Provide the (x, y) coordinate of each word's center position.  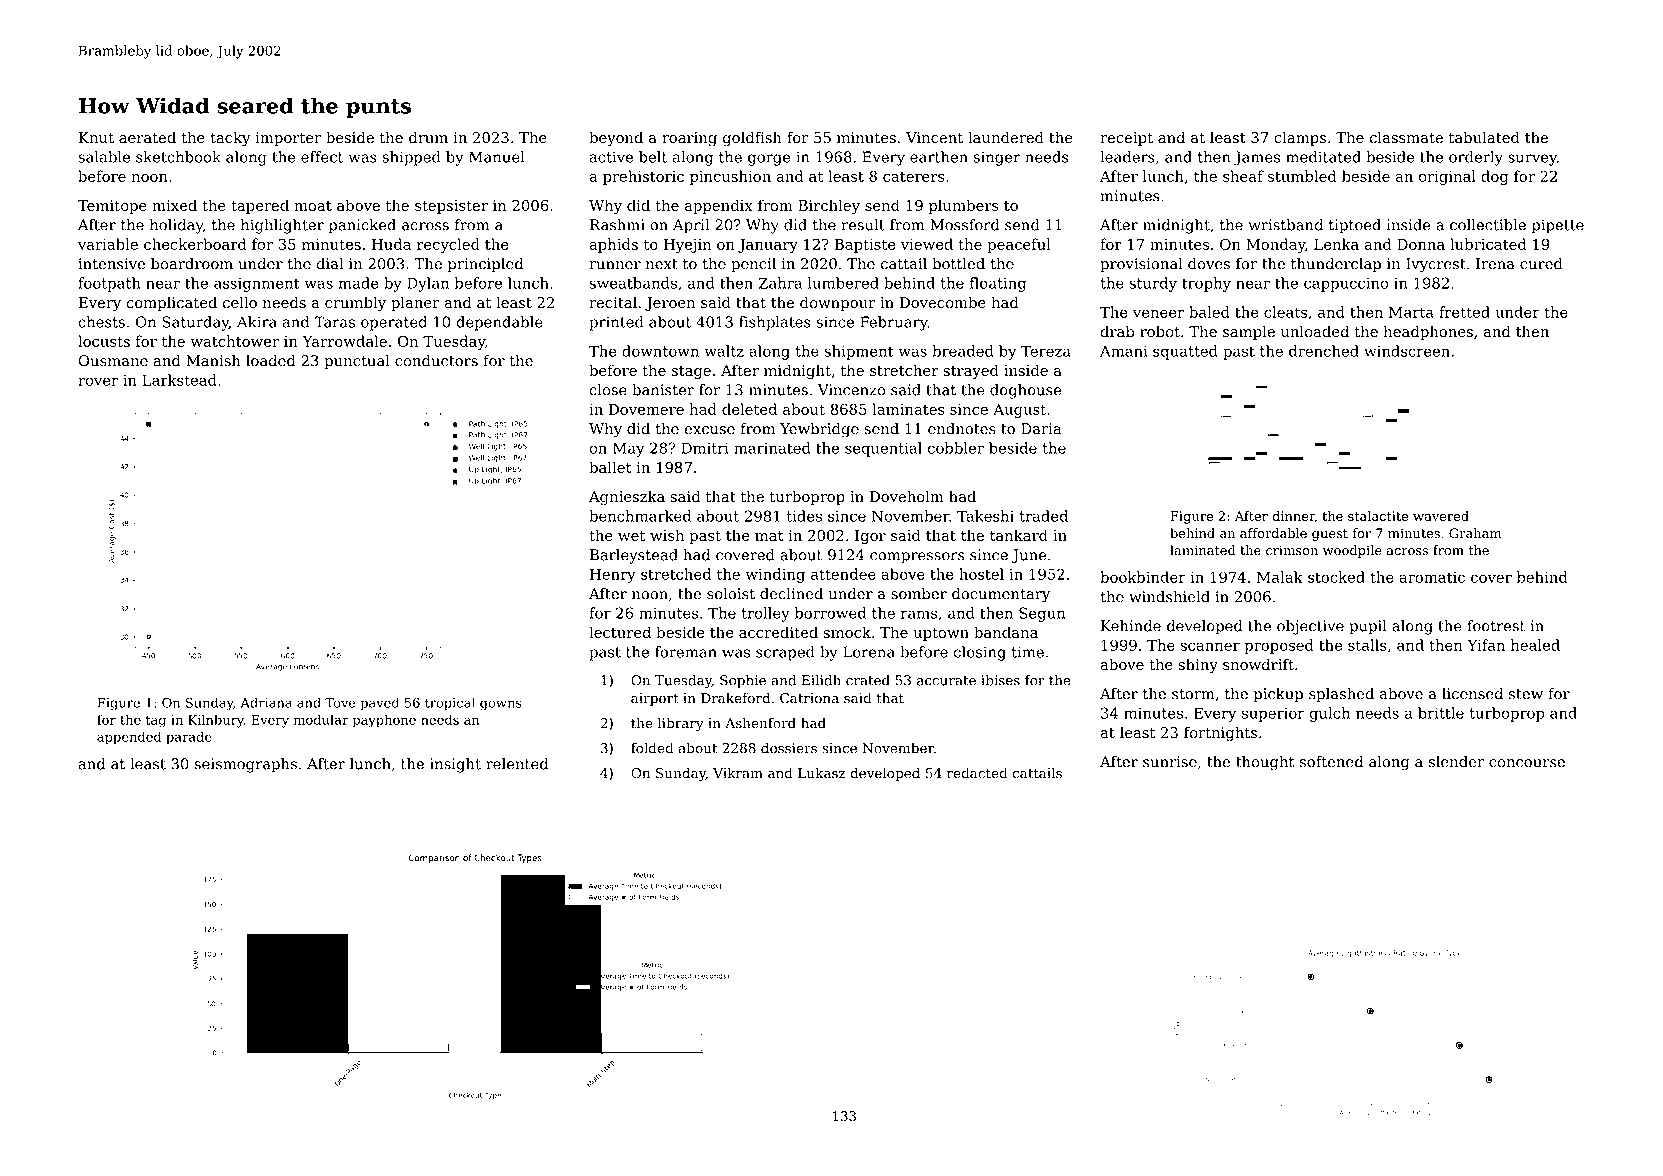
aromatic (1432, 577)
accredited (778, 632)
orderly (1476, 158)
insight (455, 765)
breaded (963, 351)
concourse (1527, 763)
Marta (1411, 312)
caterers (913, 176)
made (359, 283)
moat (313, 206)
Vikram (738, 773)
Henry (613, 575)
